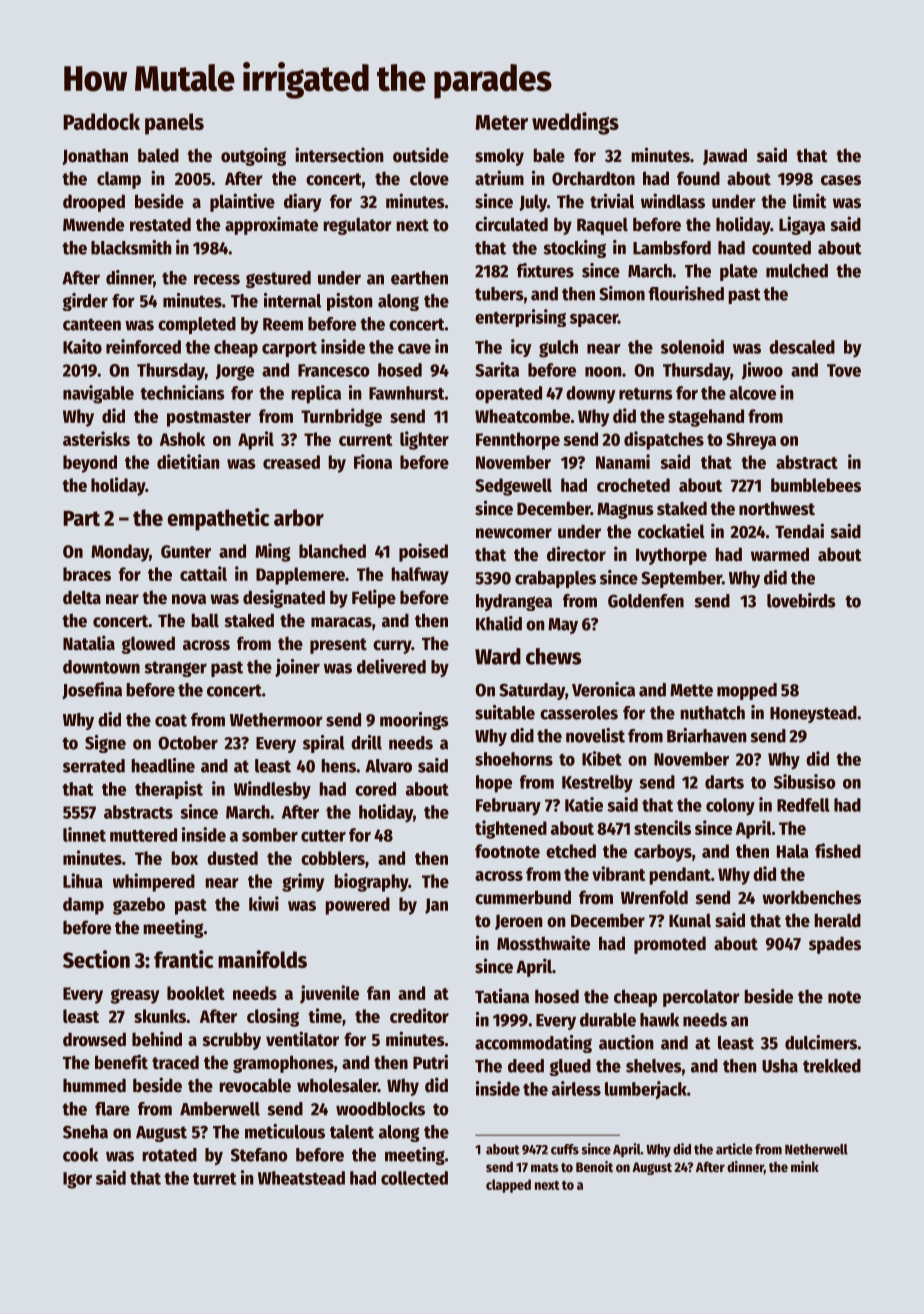 This image has height=1314, width=924. Describe the element at coordinates (591, 395) in the image. I see `downy` at that location.
